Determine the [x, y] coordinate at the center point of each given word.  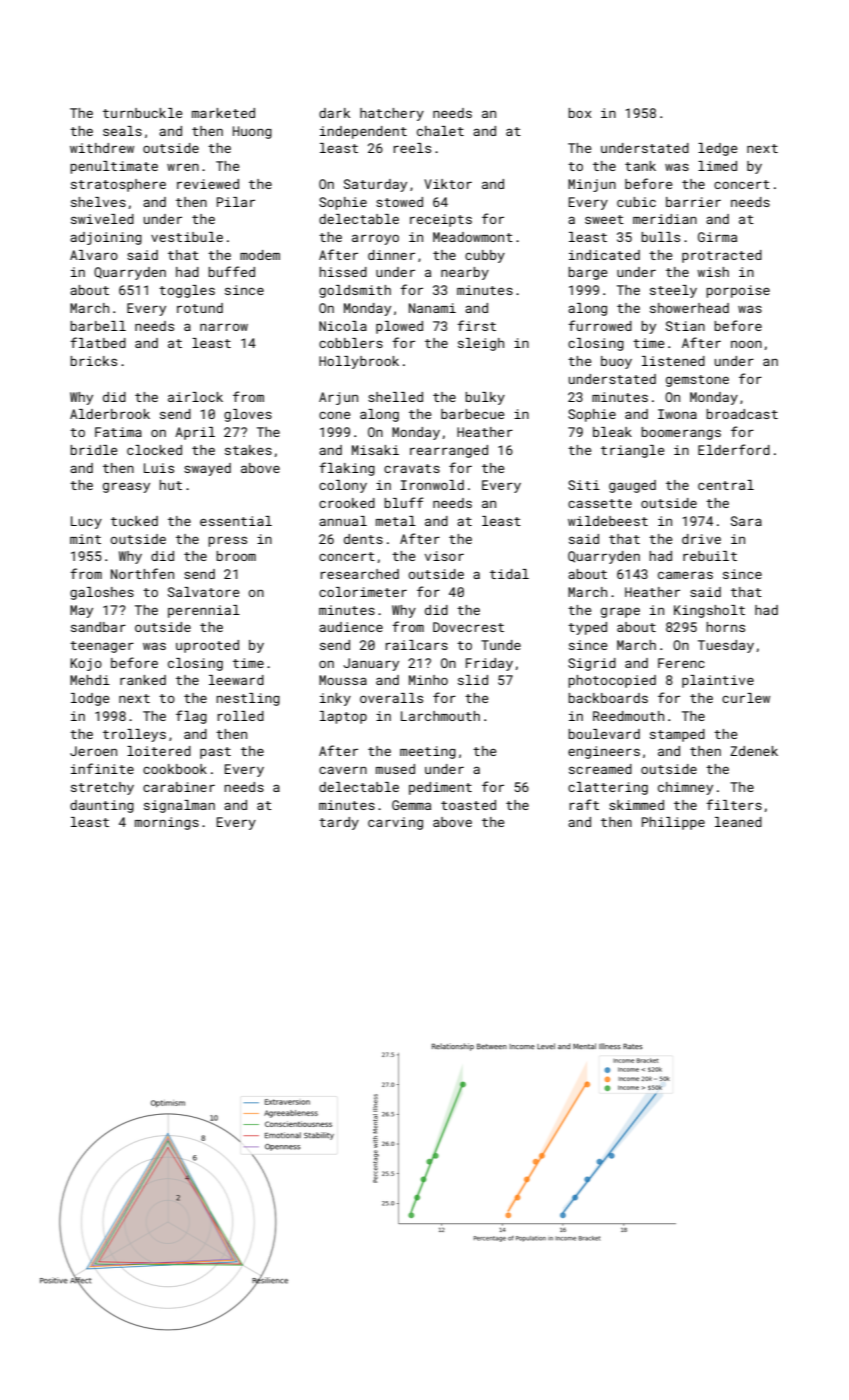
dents [363, 539]
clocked [154, 450]
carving [395, 823]
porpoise [738, 291]
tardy [339, 823]
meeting [428, 752]
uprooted [207, 646]
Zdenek [754, 751]
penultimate [114, 167]
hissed [343, 272]
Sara [746, 521]
